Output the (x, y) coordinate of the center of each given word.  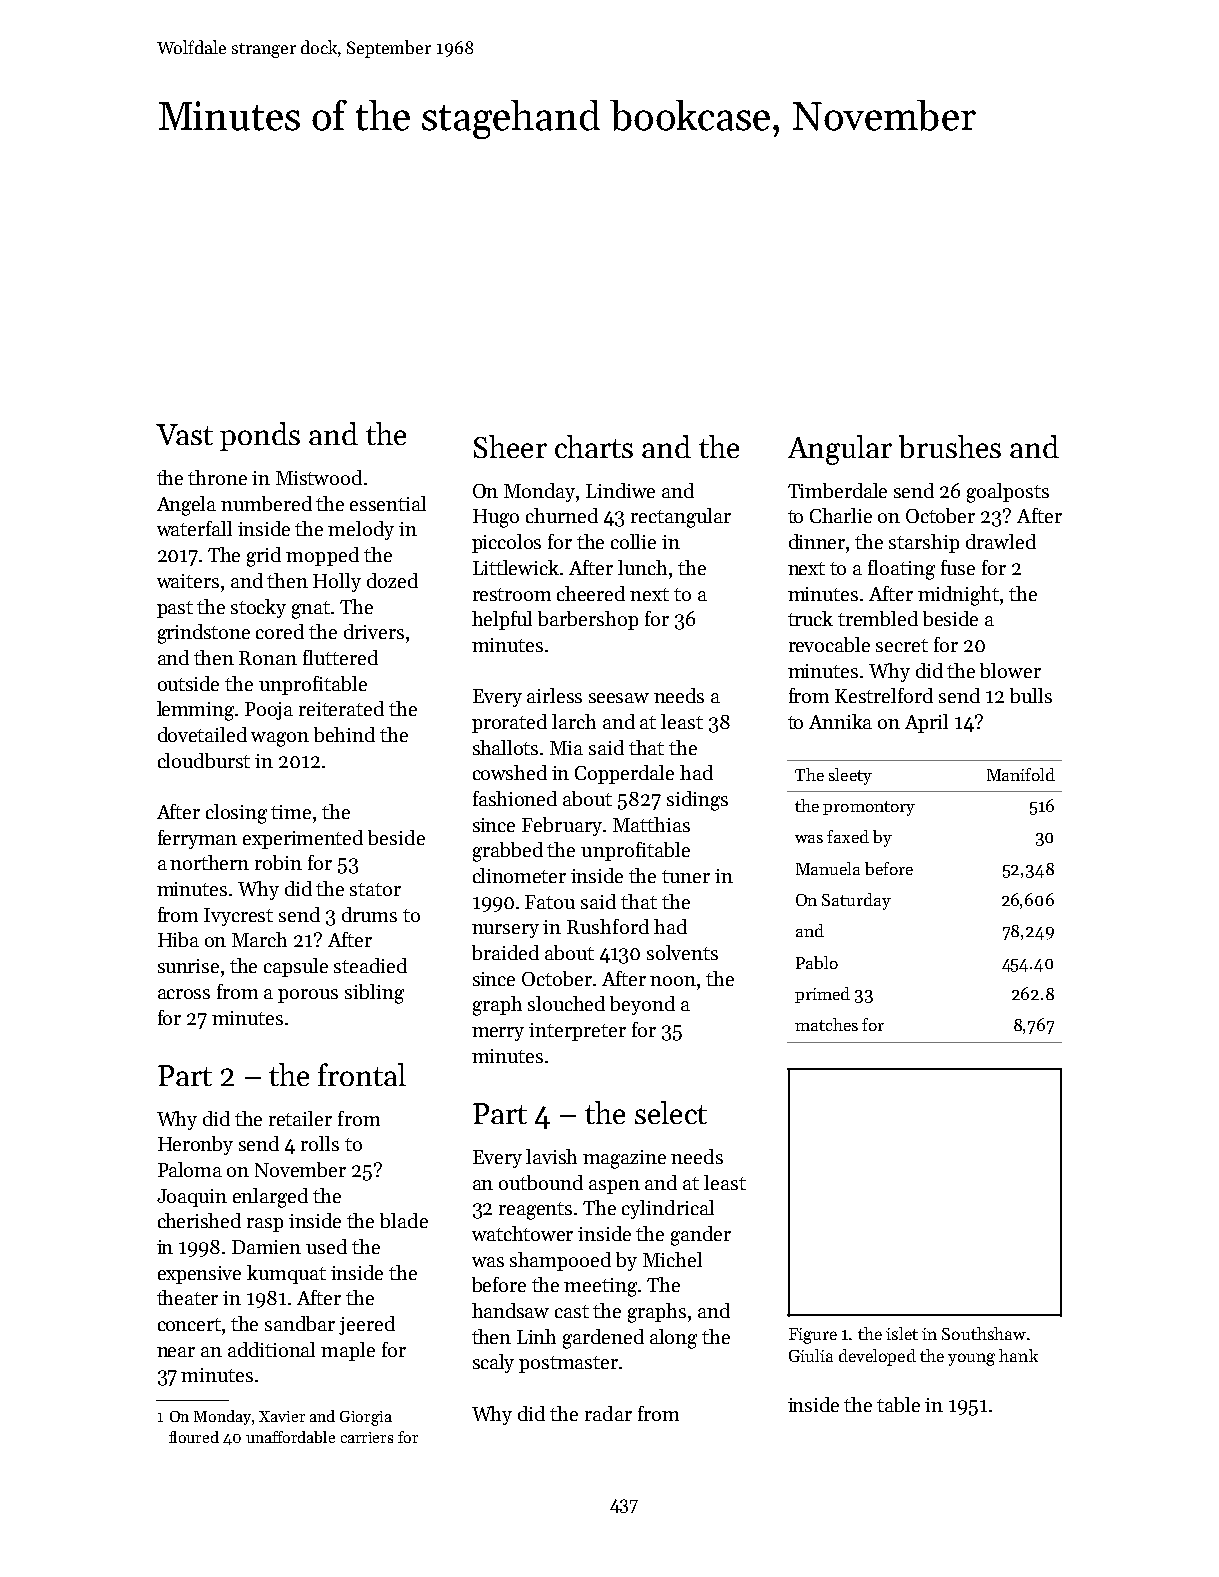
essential (388, 503)
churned (562, 515)
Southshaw (984, 1333)
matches (826, 1024)
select (671, 1112)
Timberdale (837, 490)
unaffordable (290, 1437)
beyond (642, 1005)
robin (278, 862)
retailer (300, 1118)
